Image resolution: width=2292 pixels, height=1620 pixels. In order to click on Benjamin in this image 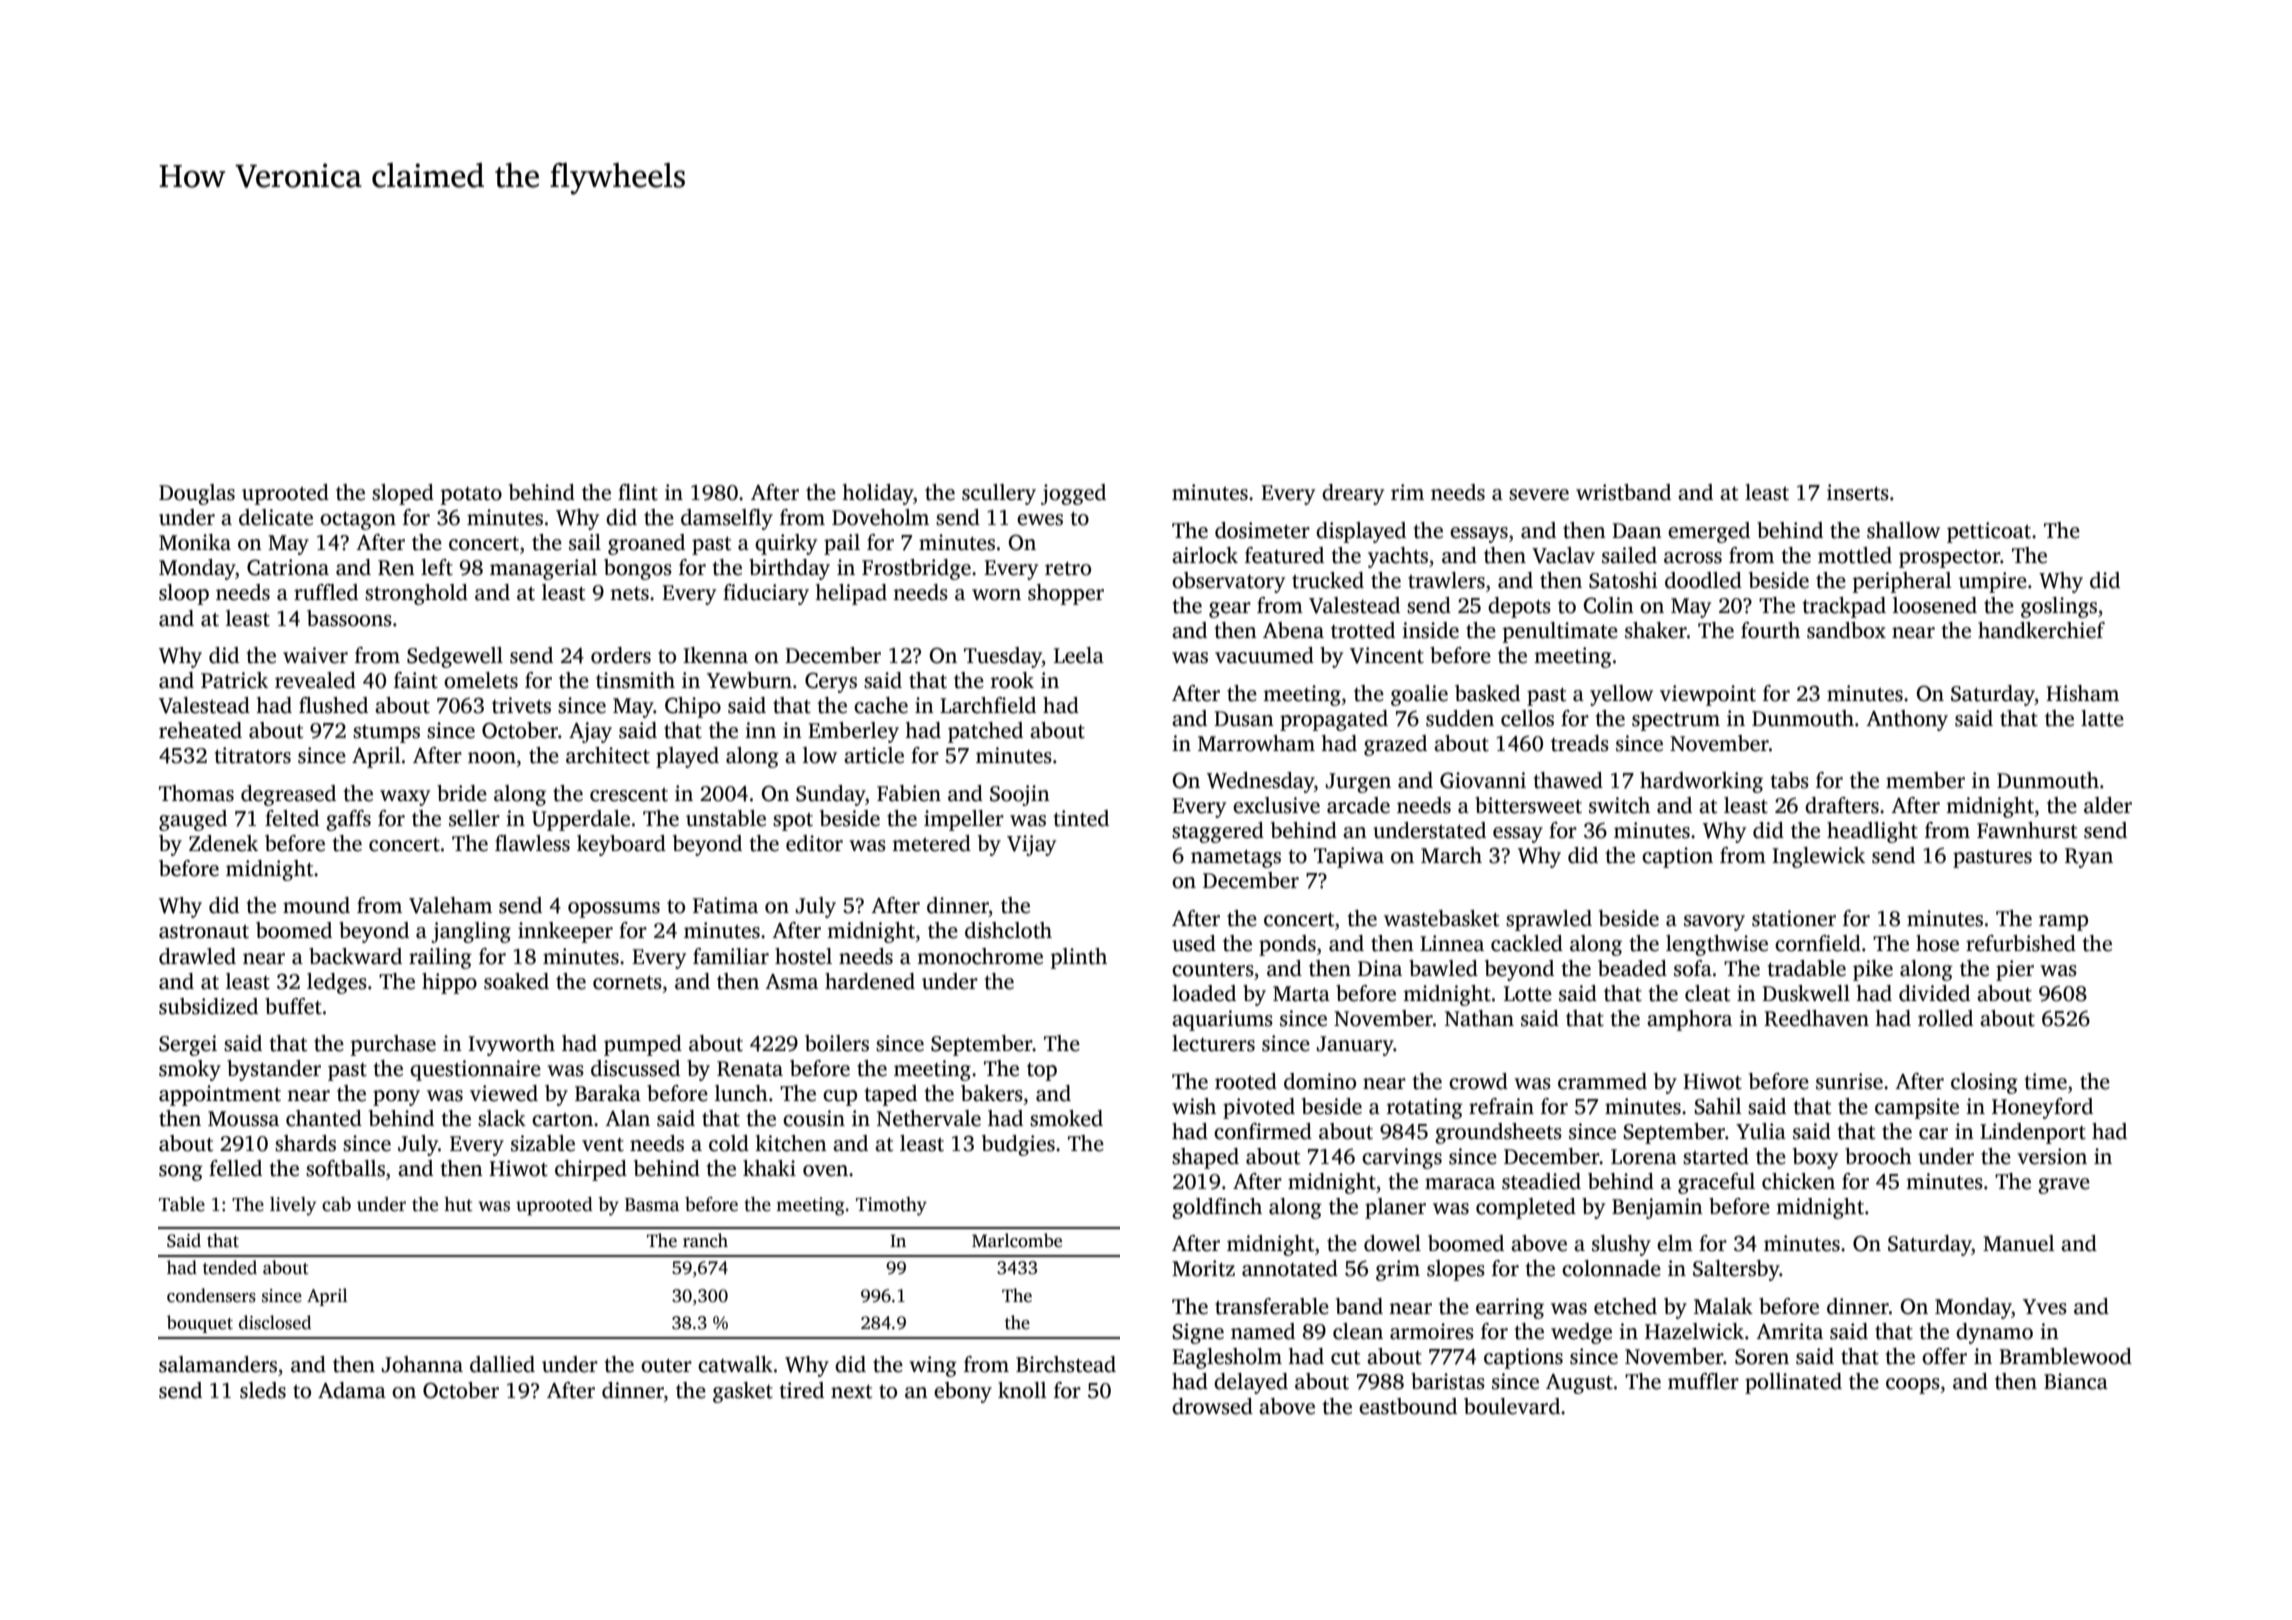, I will do `click(1657, 1208)`.
